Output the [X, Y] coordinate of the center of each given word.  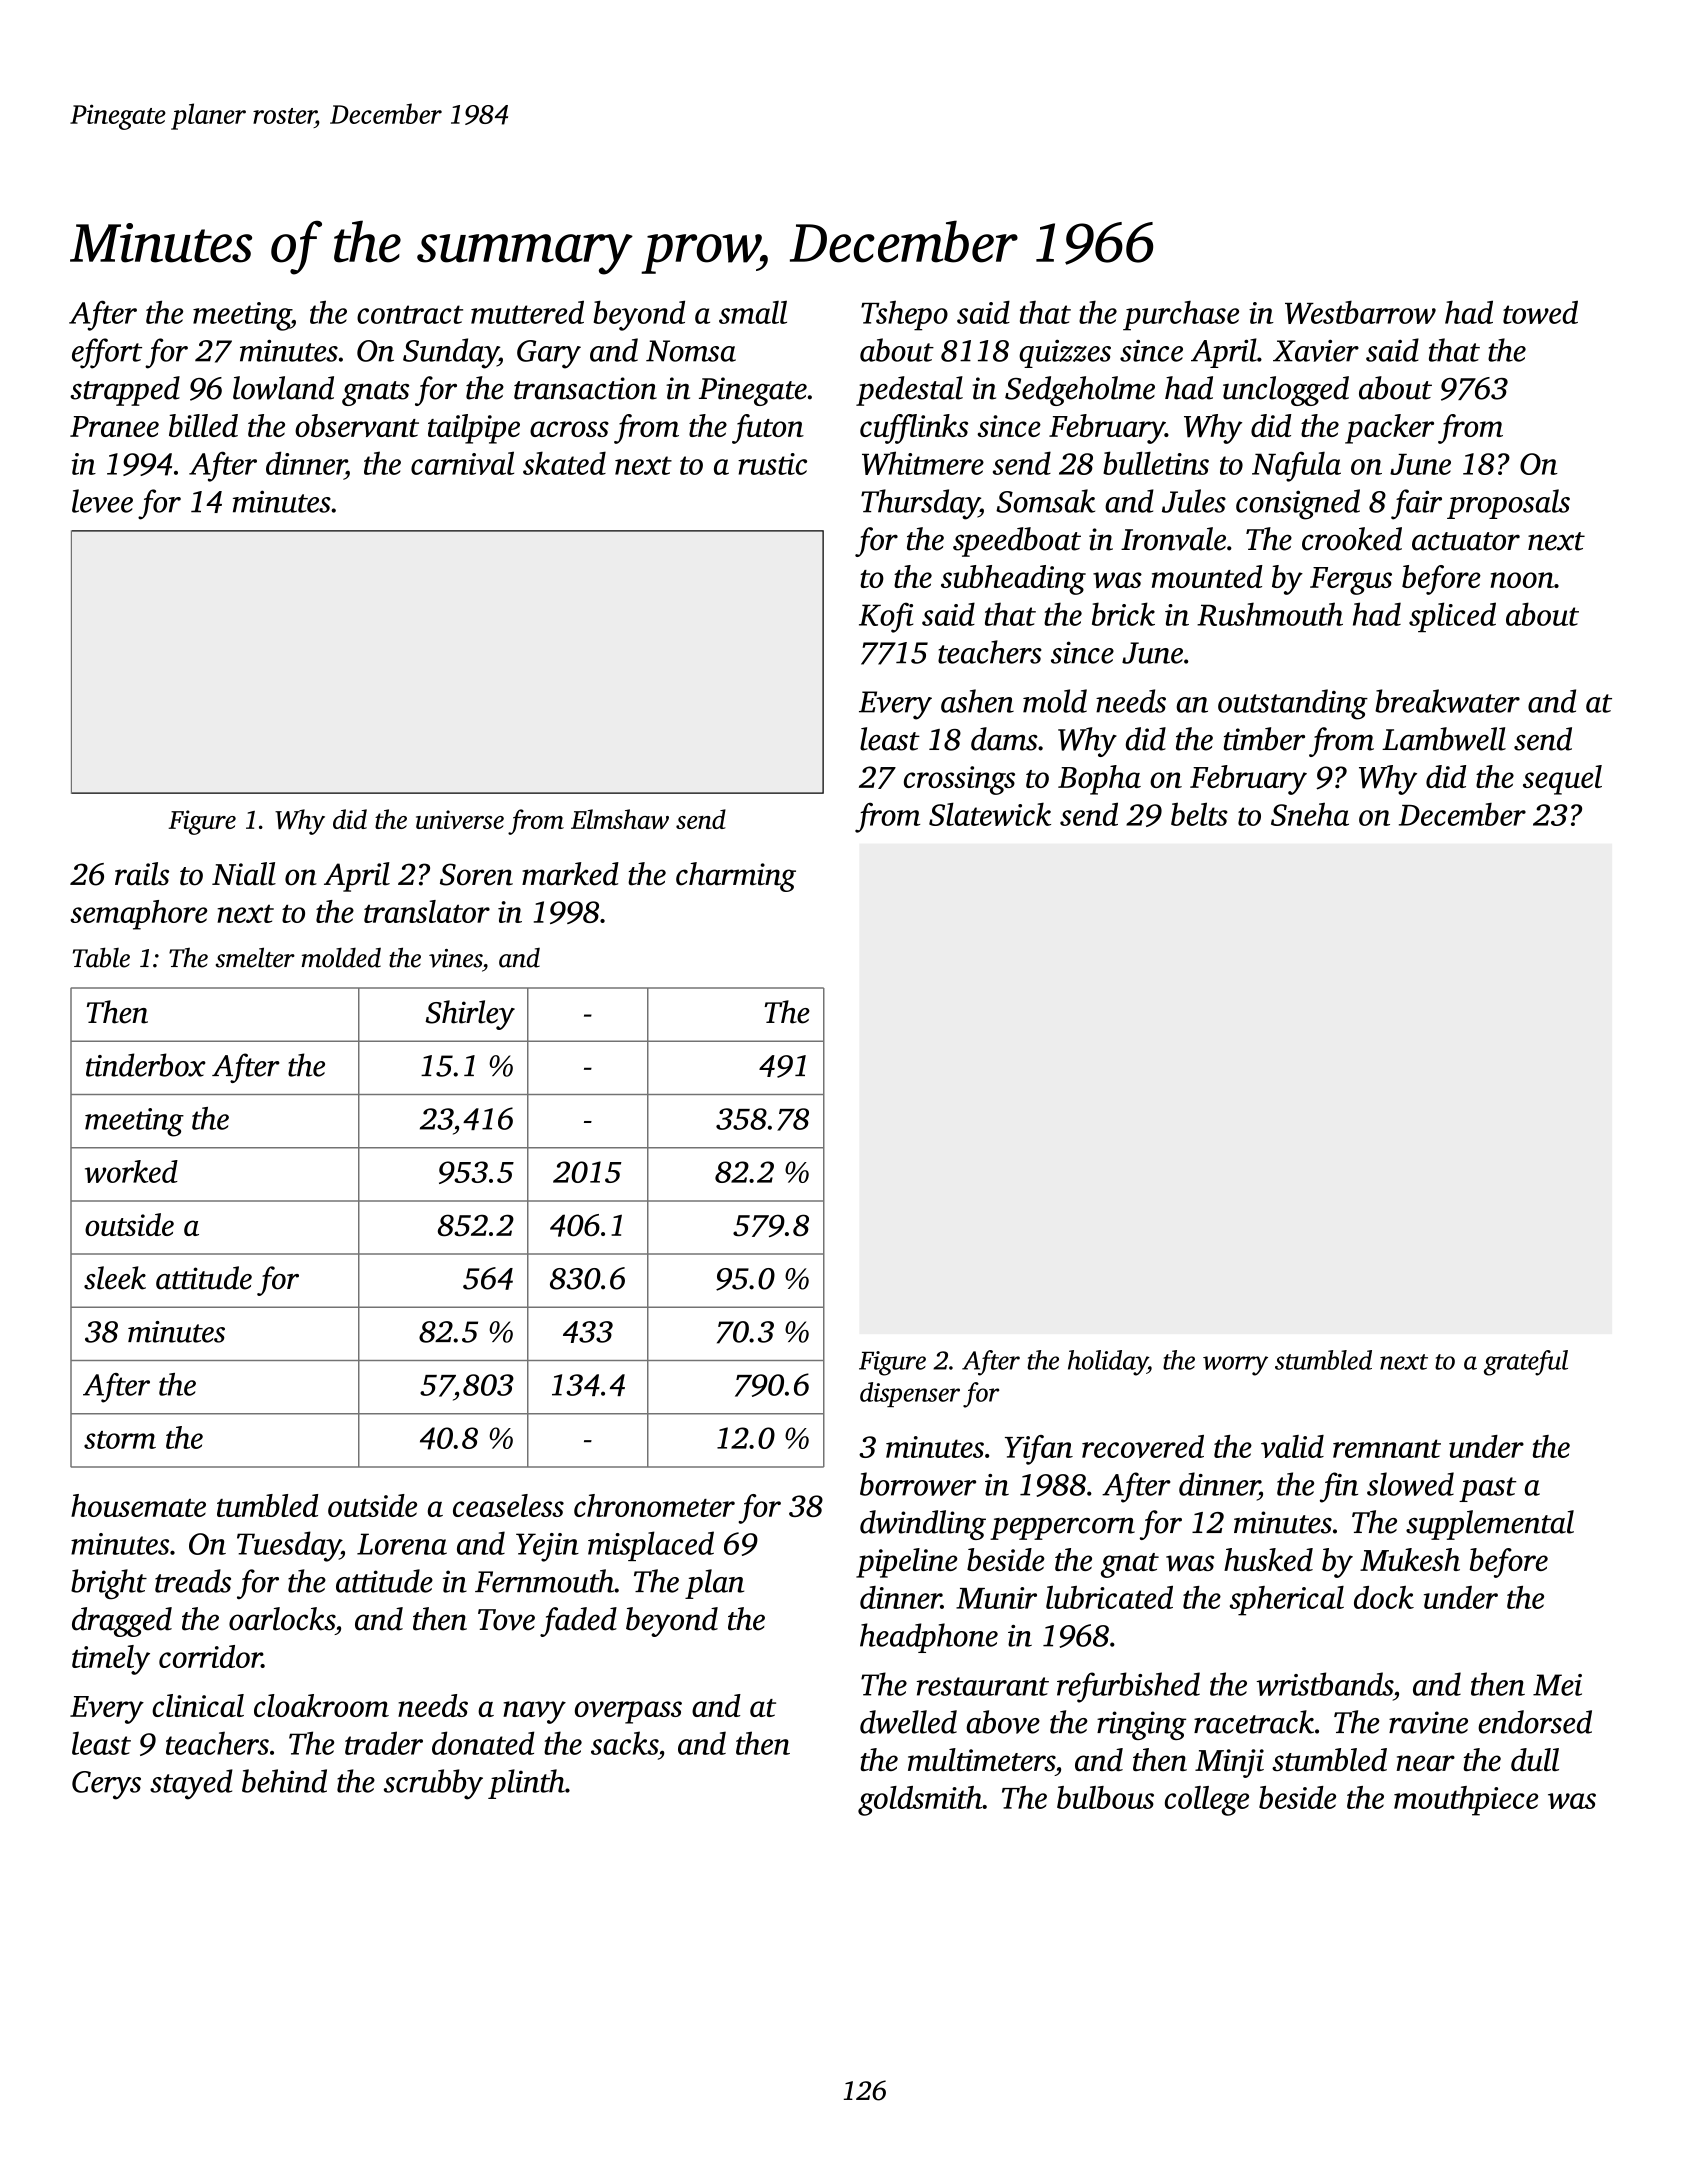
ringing [1141, 1725]
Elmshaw [620, 819]
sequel [1562, 780]
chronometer [654, 1505]
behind [284, 1781]
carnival [462, 463]
